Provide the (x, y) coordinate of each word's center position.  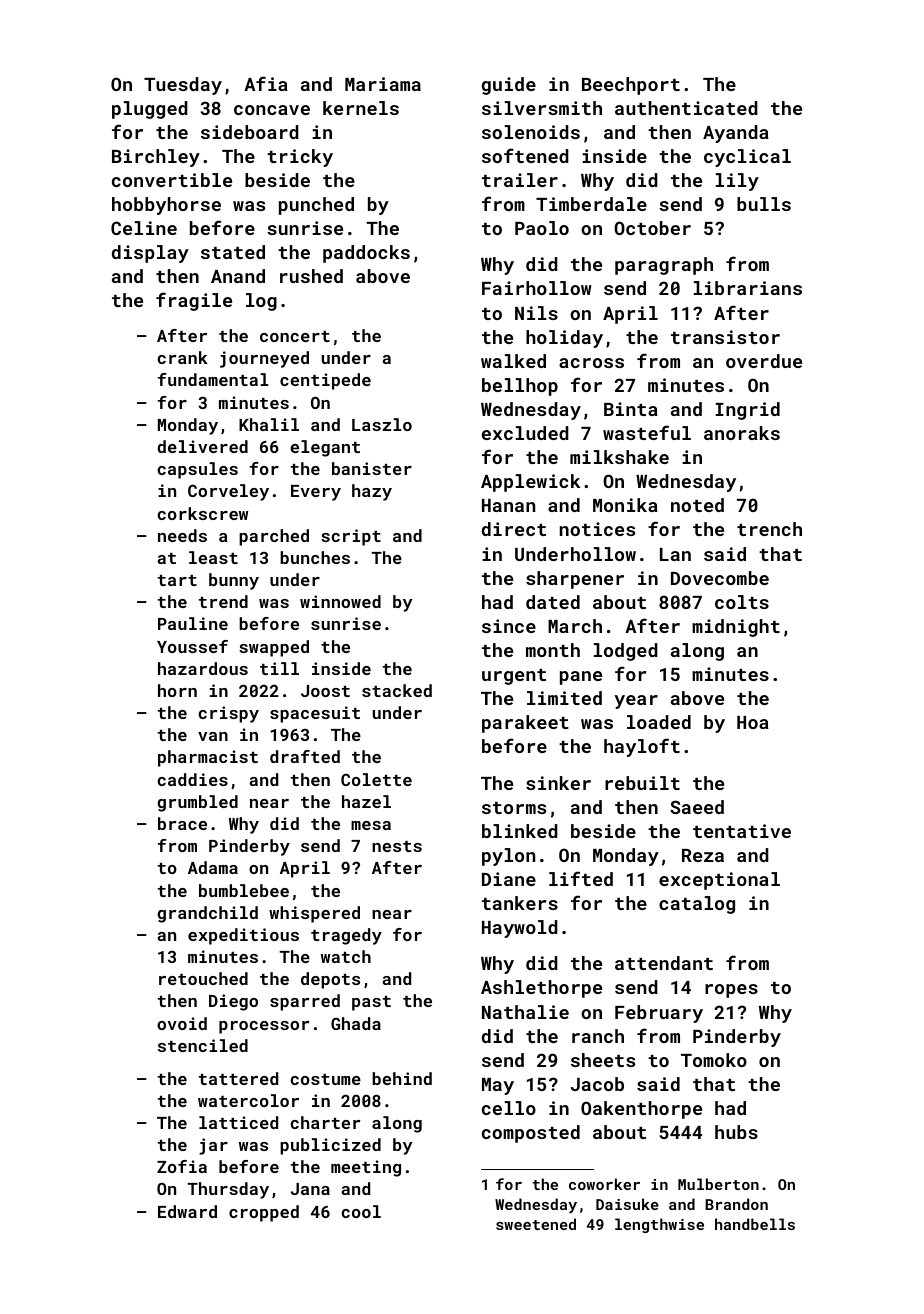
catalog (697, 905)
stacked (397, 690)
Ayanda (736, 134)
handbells (755, 1224)
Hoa (753, 722)
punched (316, 206)
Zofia (182, 1166)
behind (402, 1078)
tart (177, 580)
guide (509, 86)
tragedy (346, 936)
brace (182, 823)
